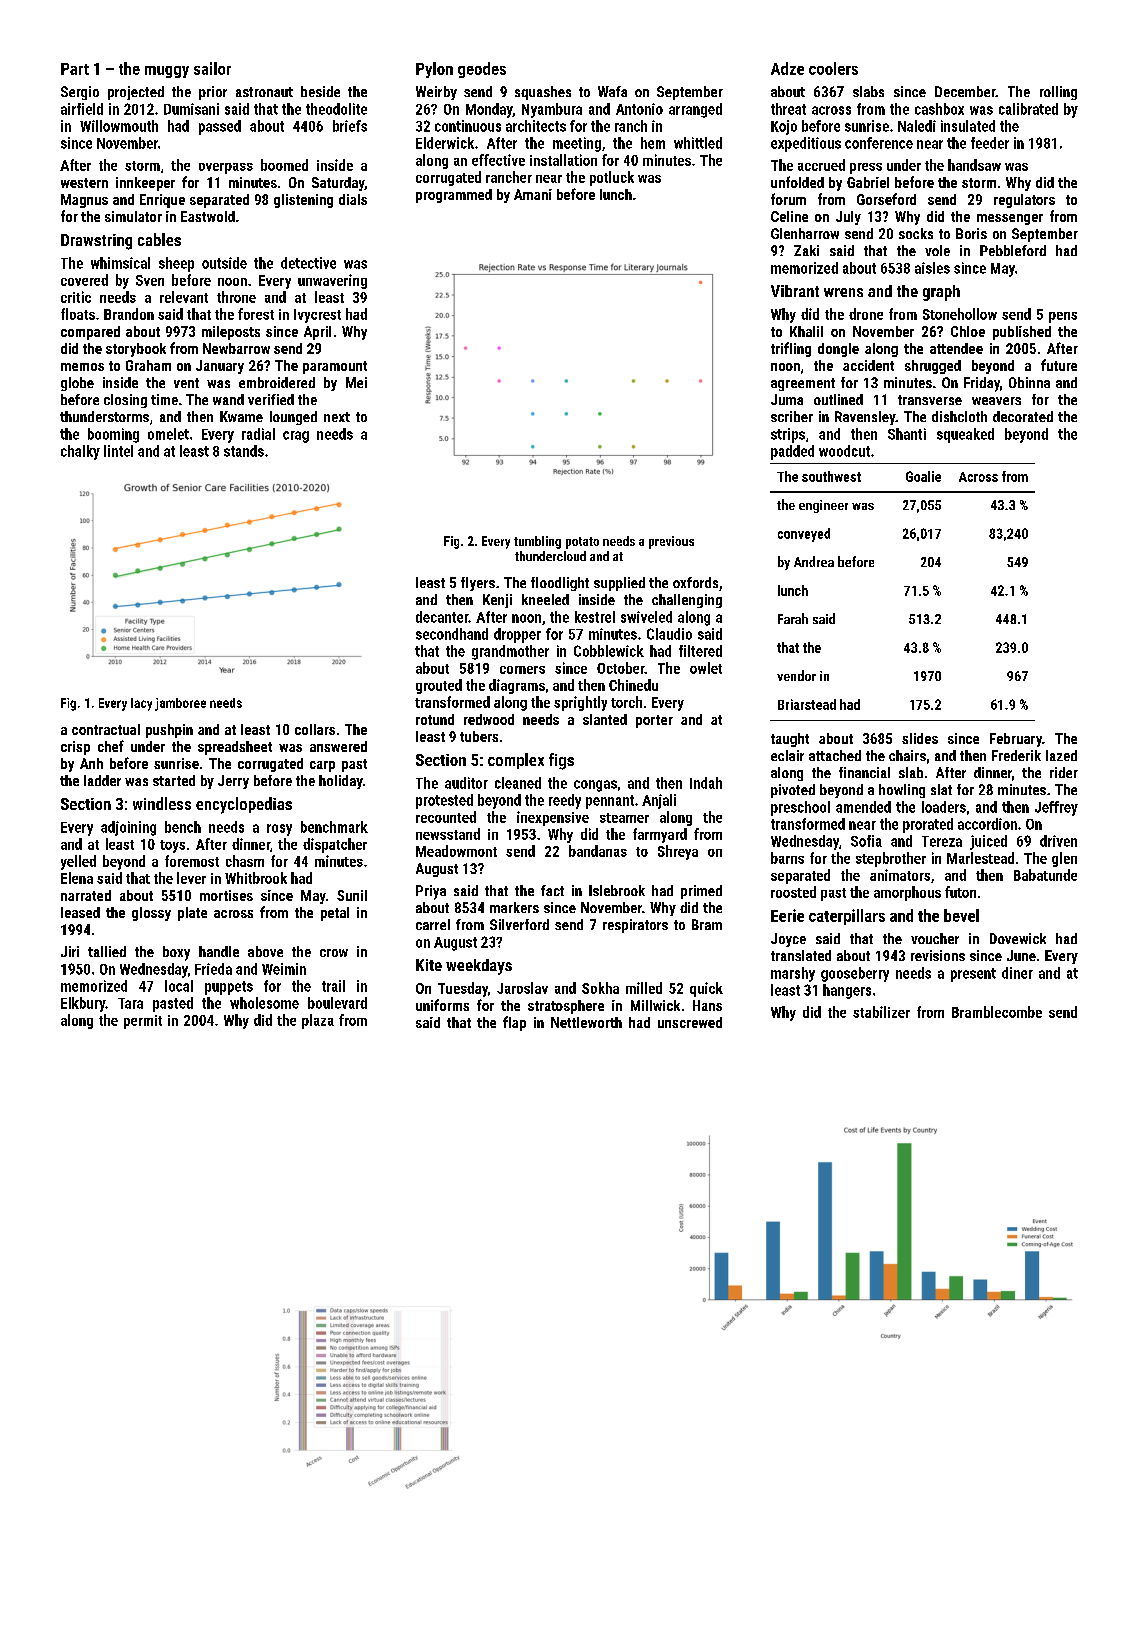 This image has width=1138, height=1648. Describe the element at coordinates (655, 1005) in the image. I see `Millwick` at that location.
